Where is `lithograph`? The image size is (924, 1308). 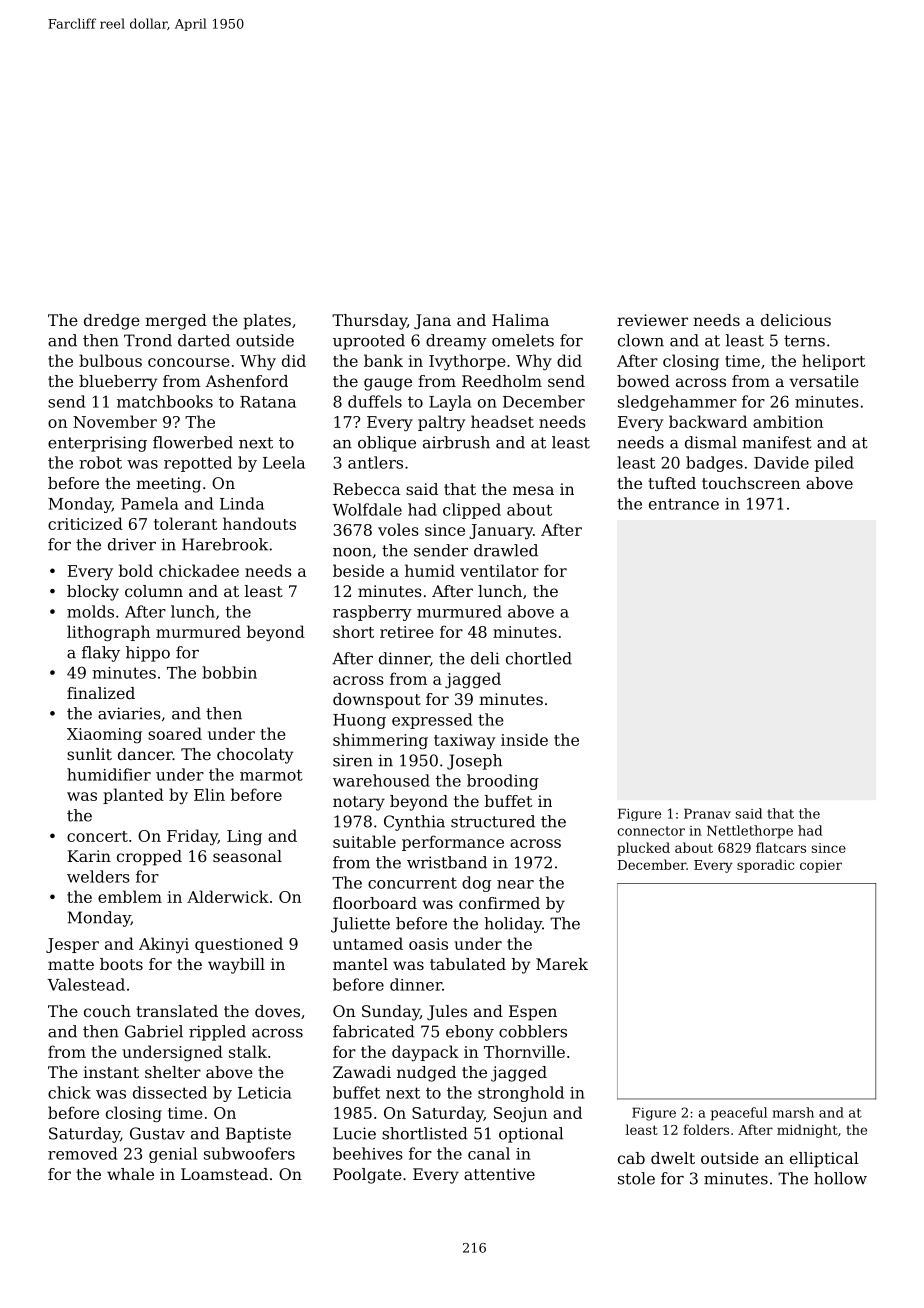
lithograph is located at coordinates (108, 633).
